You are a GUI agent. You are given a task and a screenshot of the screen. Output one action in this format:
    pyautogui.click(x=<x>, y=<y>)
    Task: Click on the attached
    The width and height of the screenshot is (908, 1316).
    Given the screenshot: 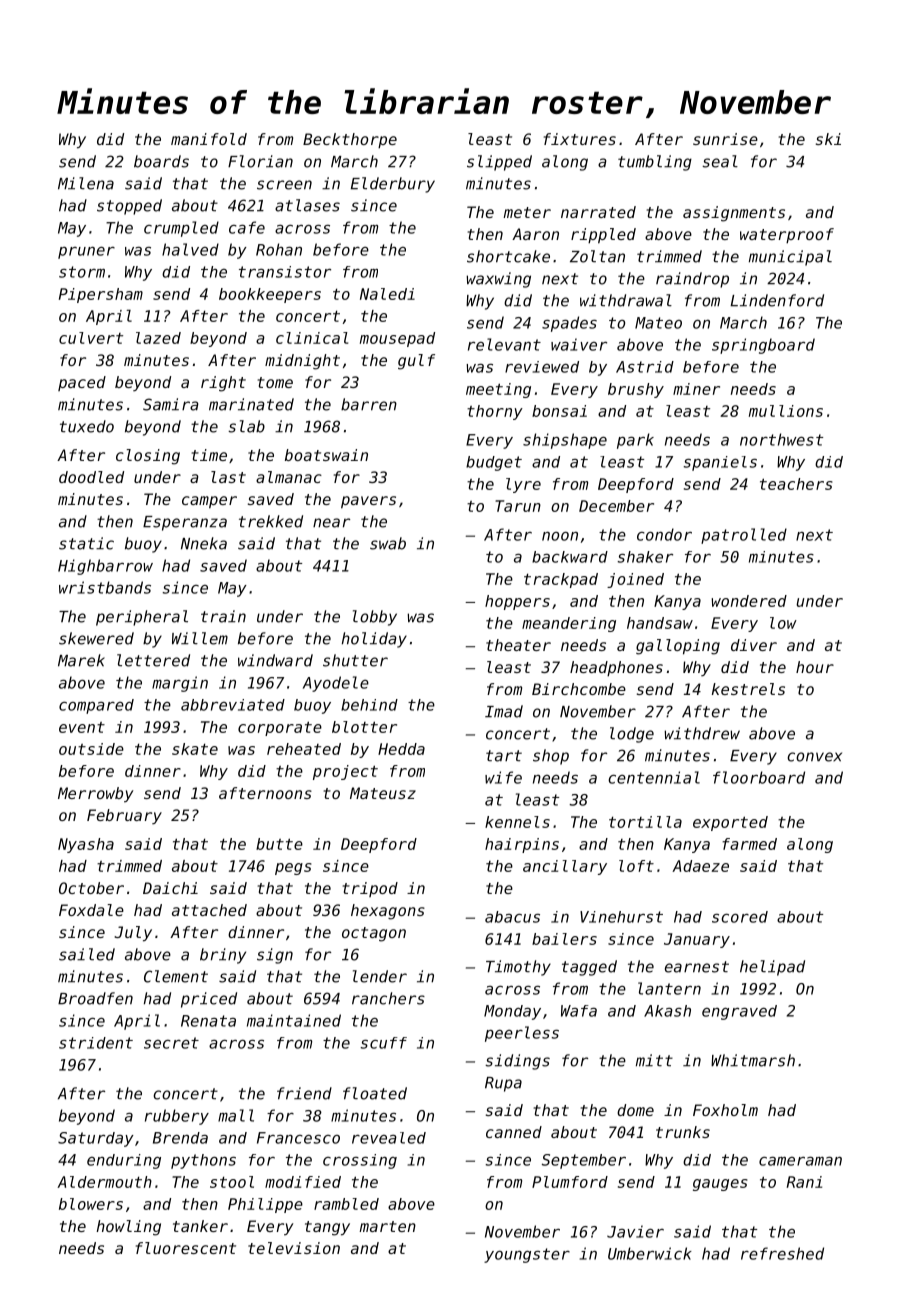 What is the action you would take?
    pyautogui.click(x=209, y=910)
